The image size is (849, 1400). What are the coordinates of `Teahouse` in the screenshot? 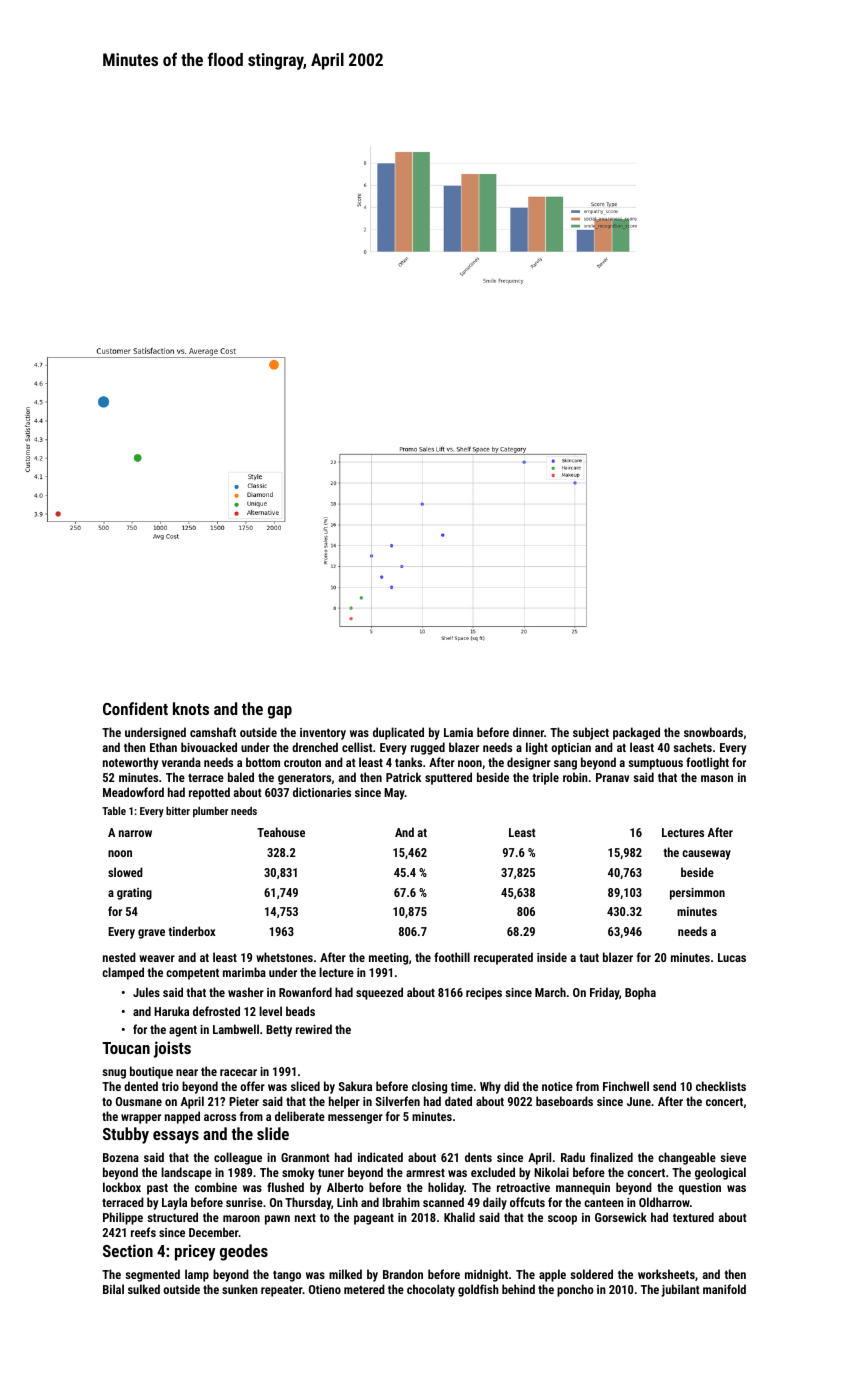 It's located at (281, 832).
